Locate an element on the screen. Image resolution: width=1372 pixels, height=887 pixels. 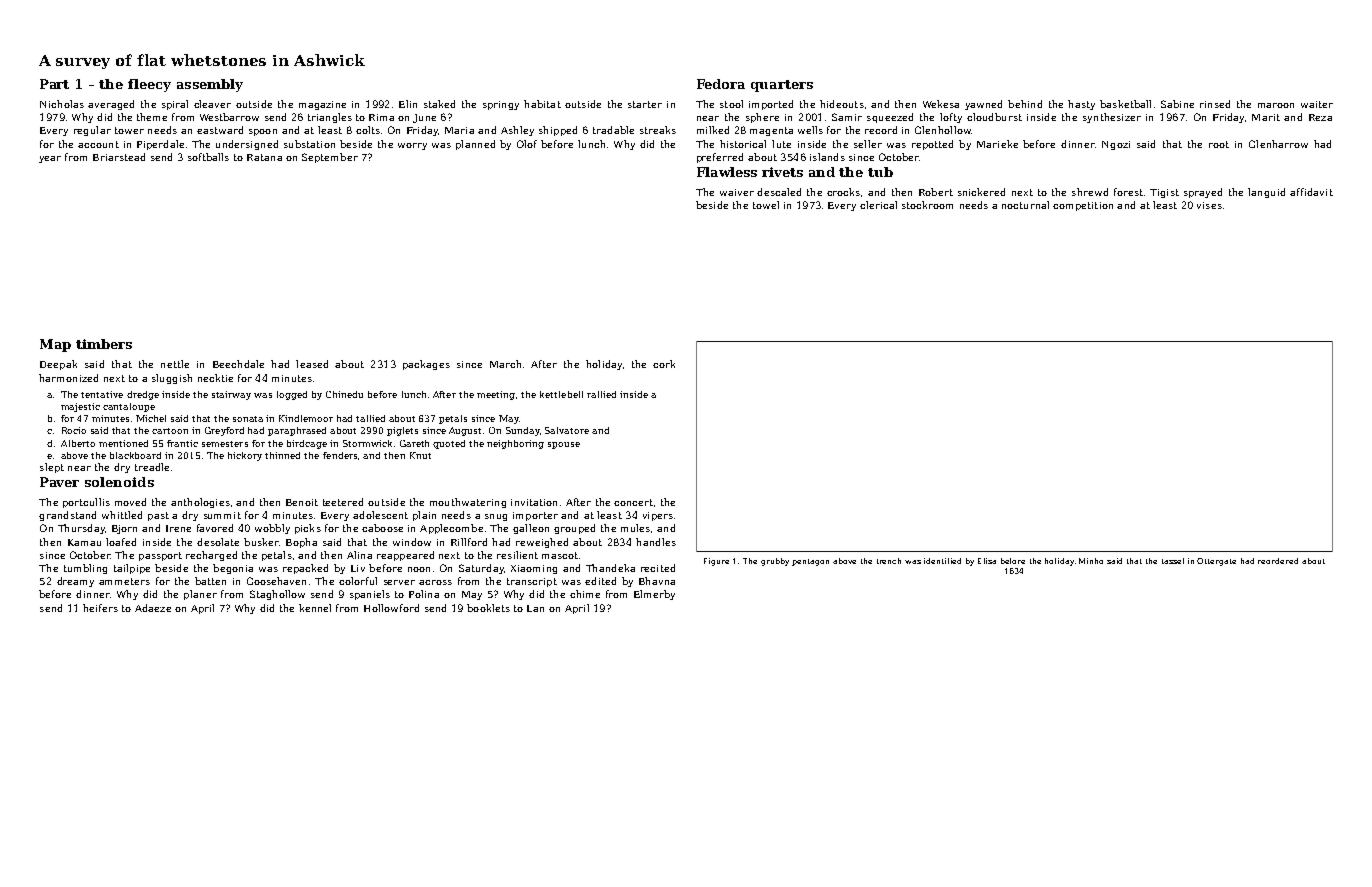
vises is located at coordinates (1209, 205).
